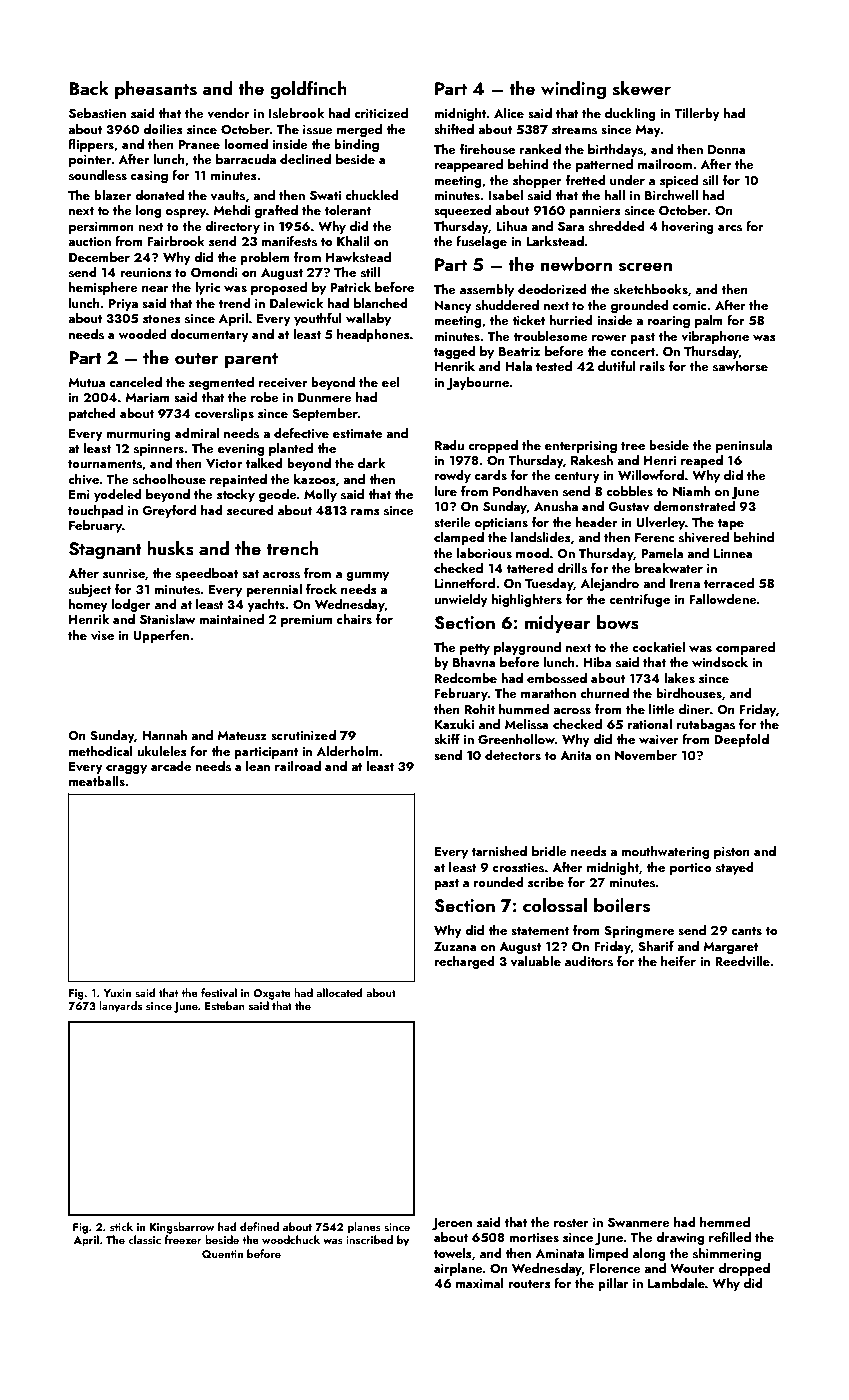 This document has width=849, height=1400. What do you see at coordinates (641, 88) in the document?
I see `skewer` at bounding box center [641, 88].
